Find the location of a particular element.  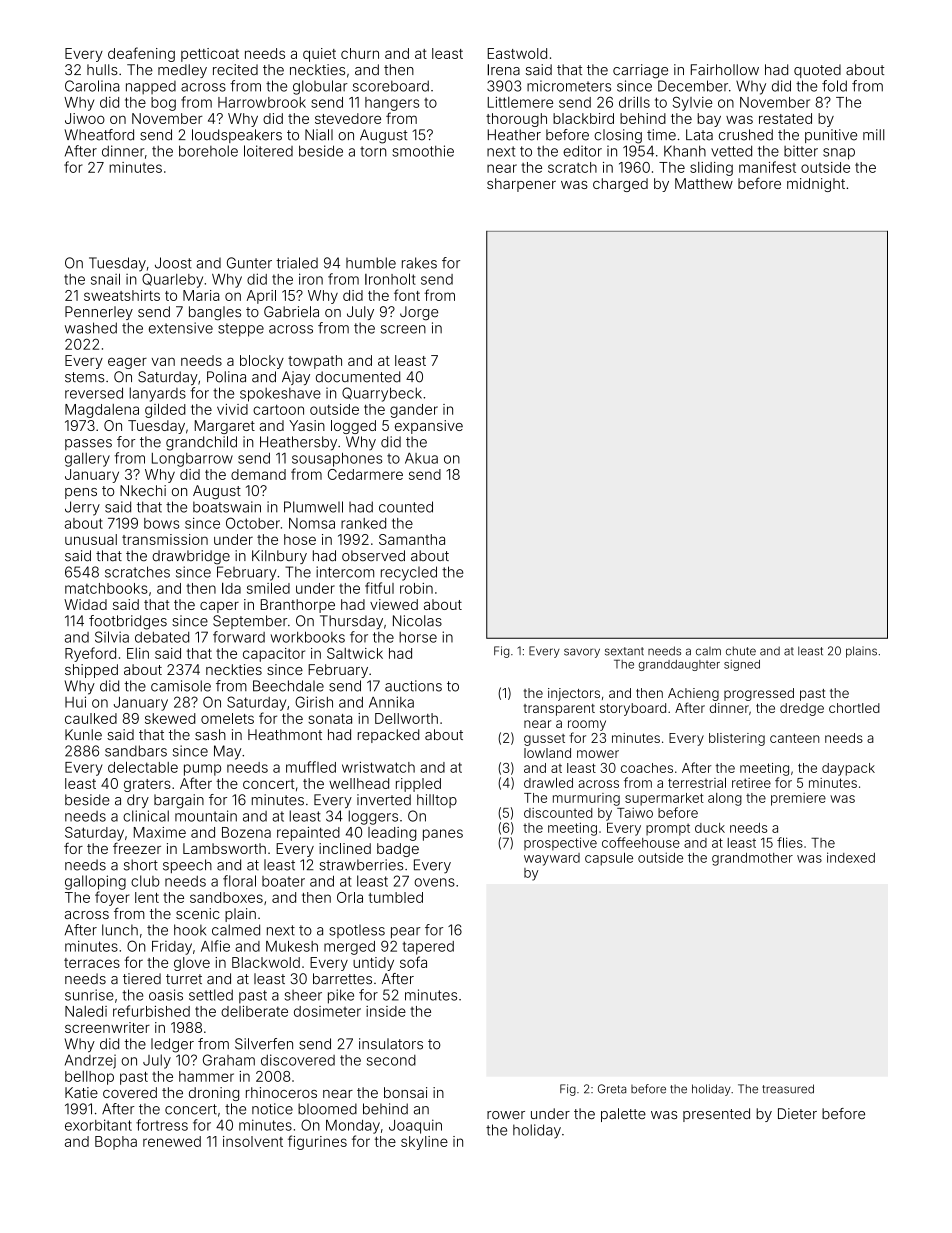

Jorge is located at coordinates (419, 313).
